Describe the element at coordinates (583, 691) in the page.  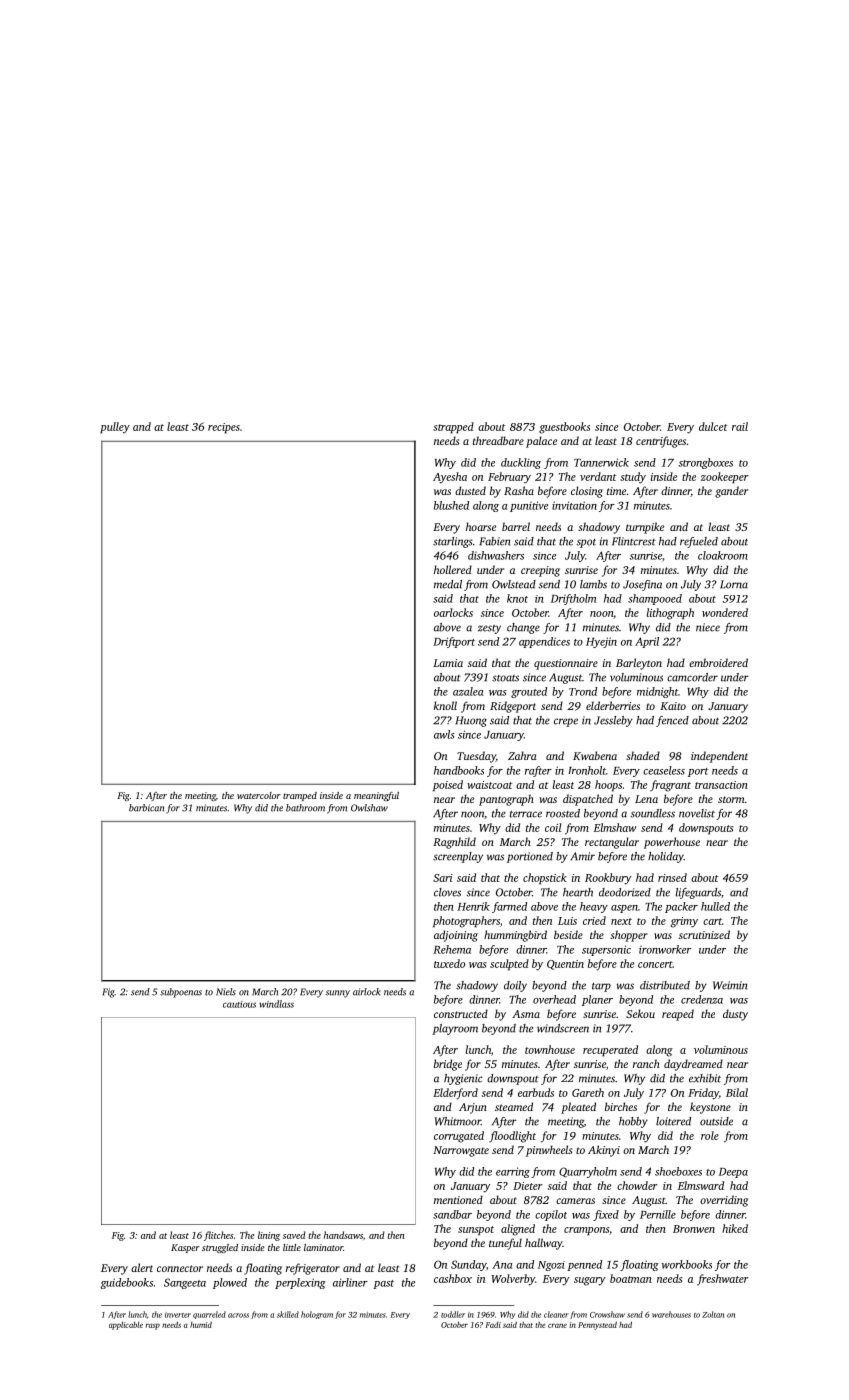
I see `Trond` at that location.
